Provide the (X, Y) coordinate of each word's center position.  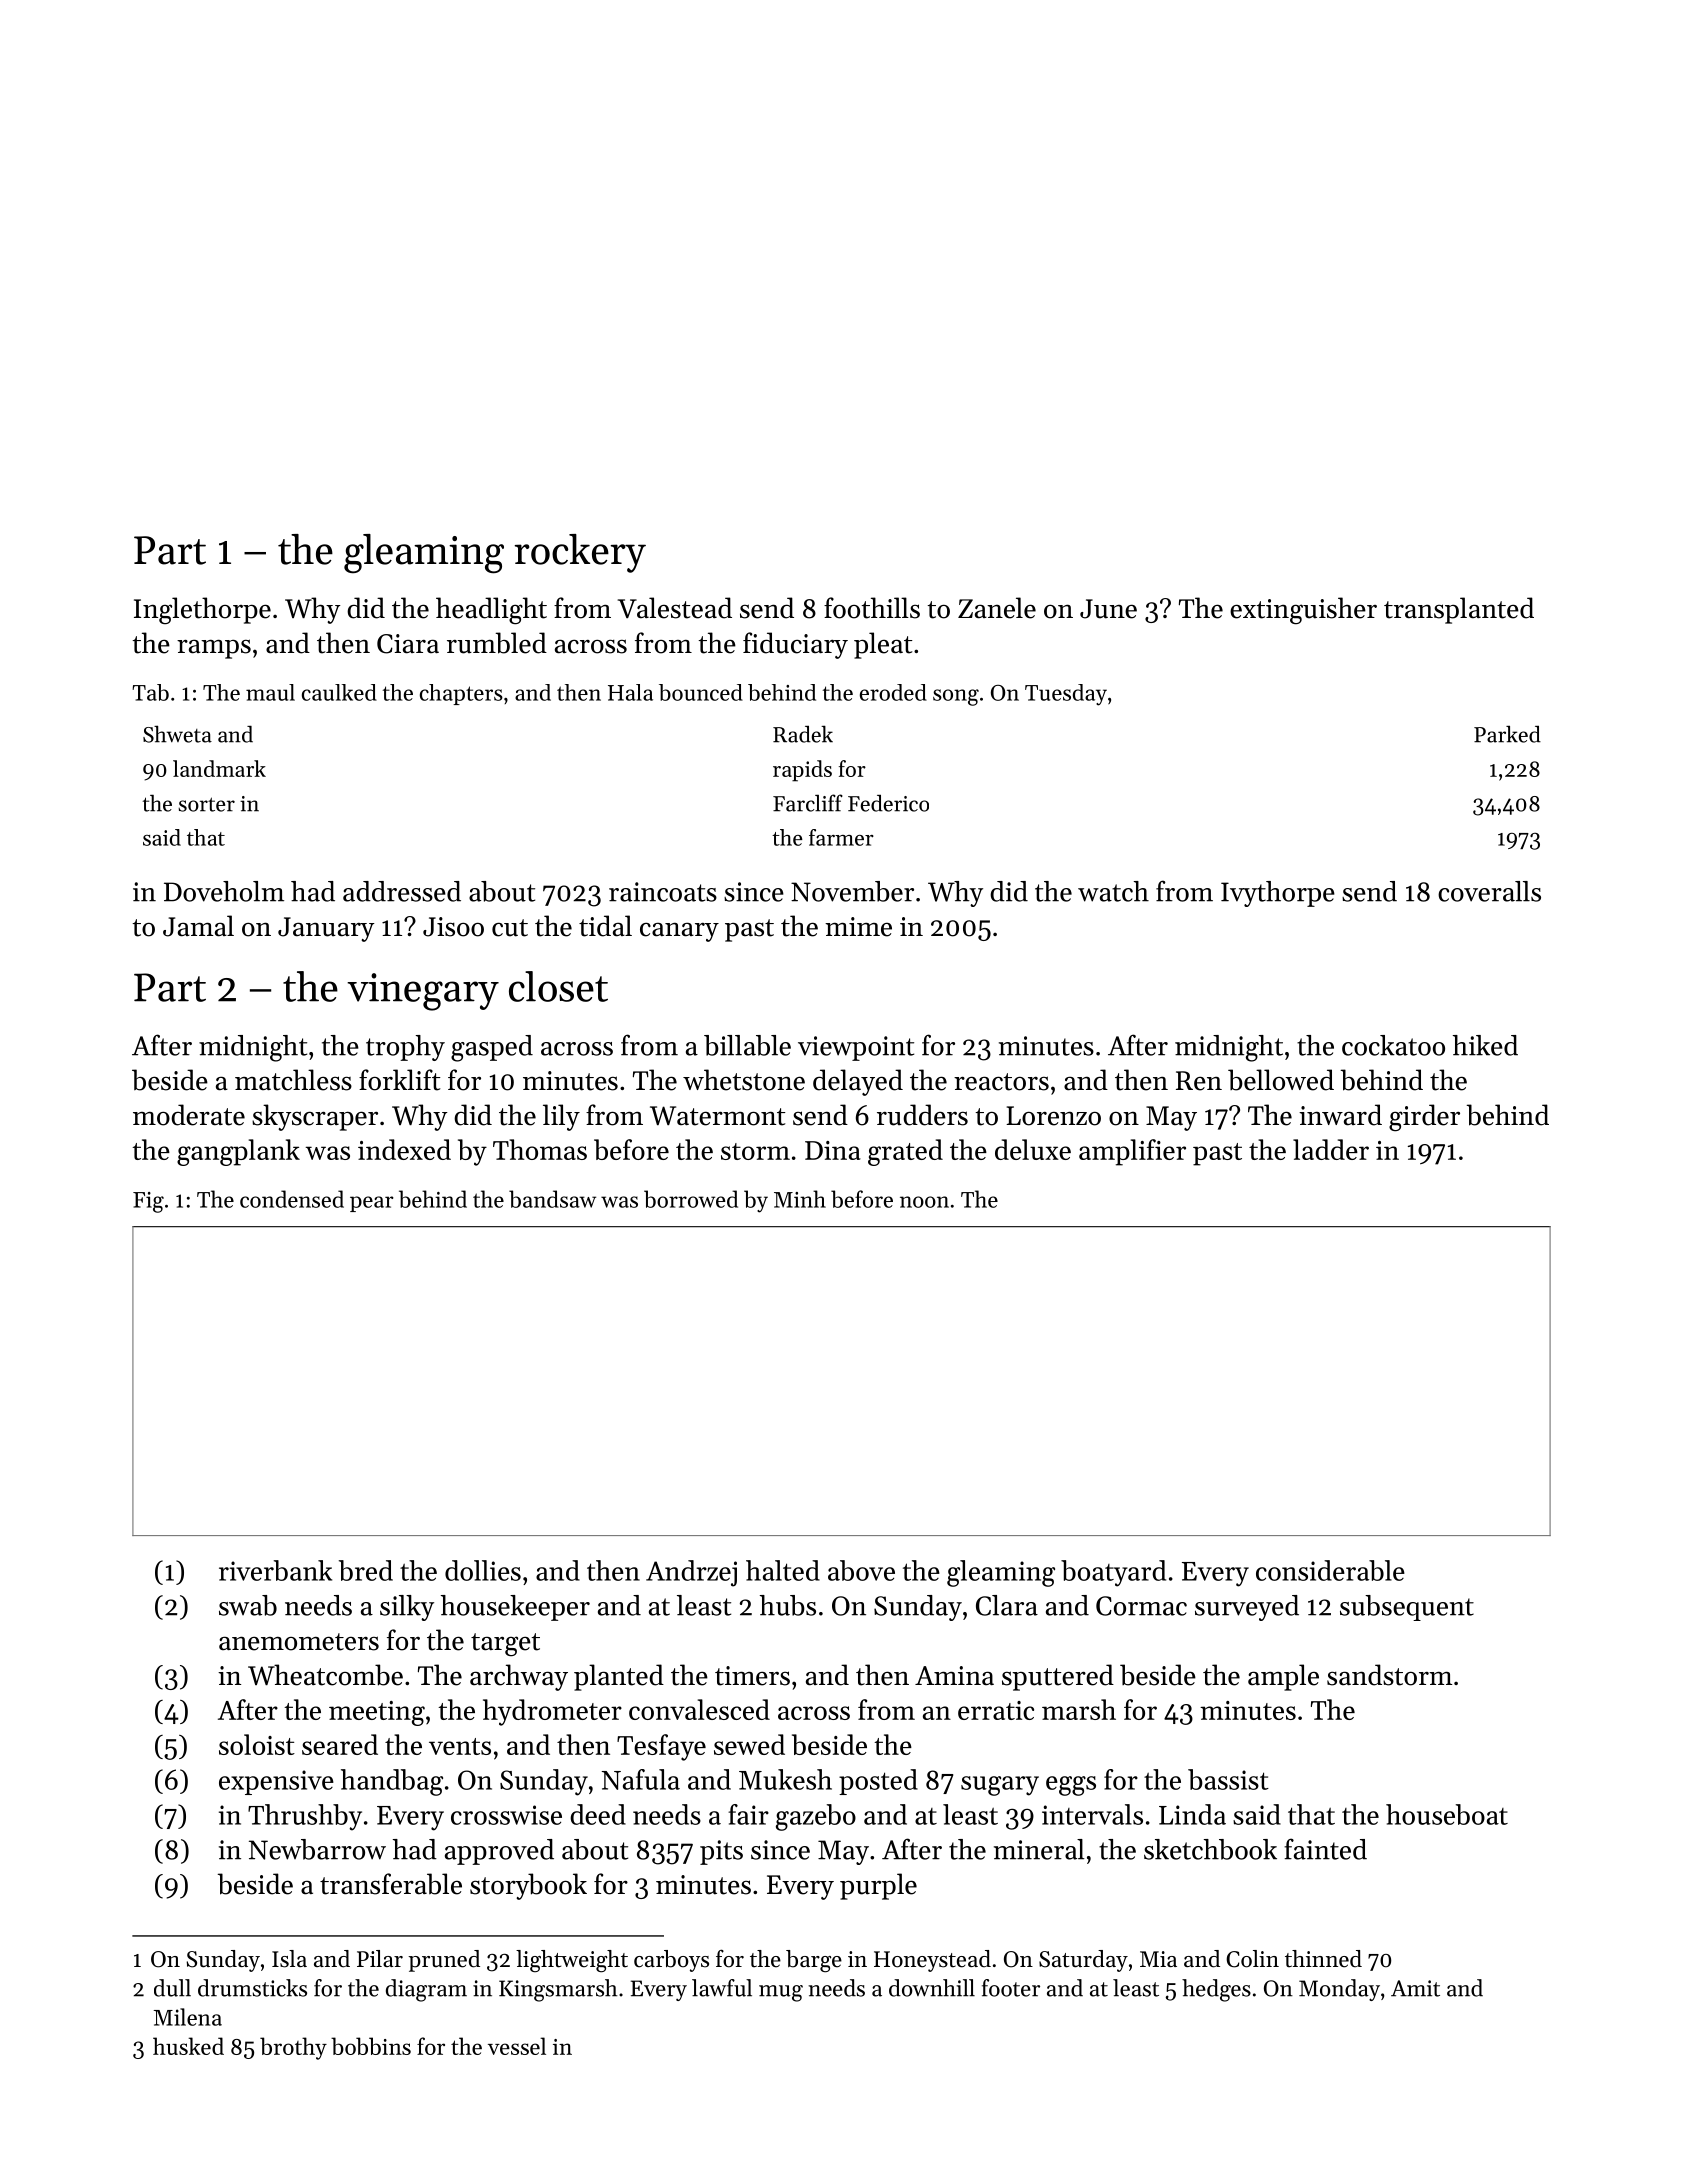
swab (248, 1605)
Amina (954, 1675)
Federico (888, 803)
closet (558, 986)
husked (188, 2046)
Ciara (408, 644)
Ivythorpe (1278, 894)
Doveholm (224, 891)
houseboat (1447, 1814)
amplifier (1132, 1152)
